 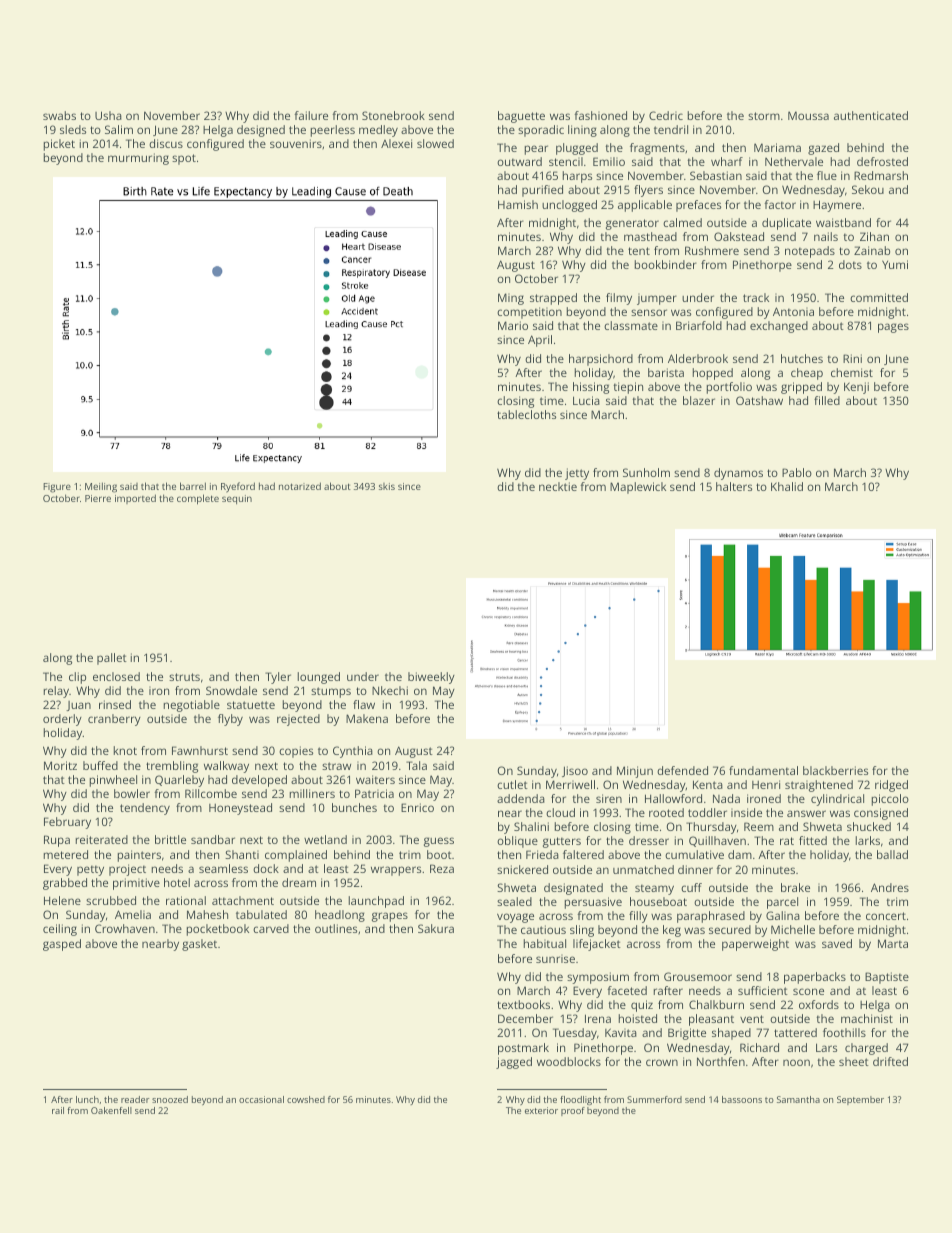 I want to click on Alexei, so click(x=396, y=143).
